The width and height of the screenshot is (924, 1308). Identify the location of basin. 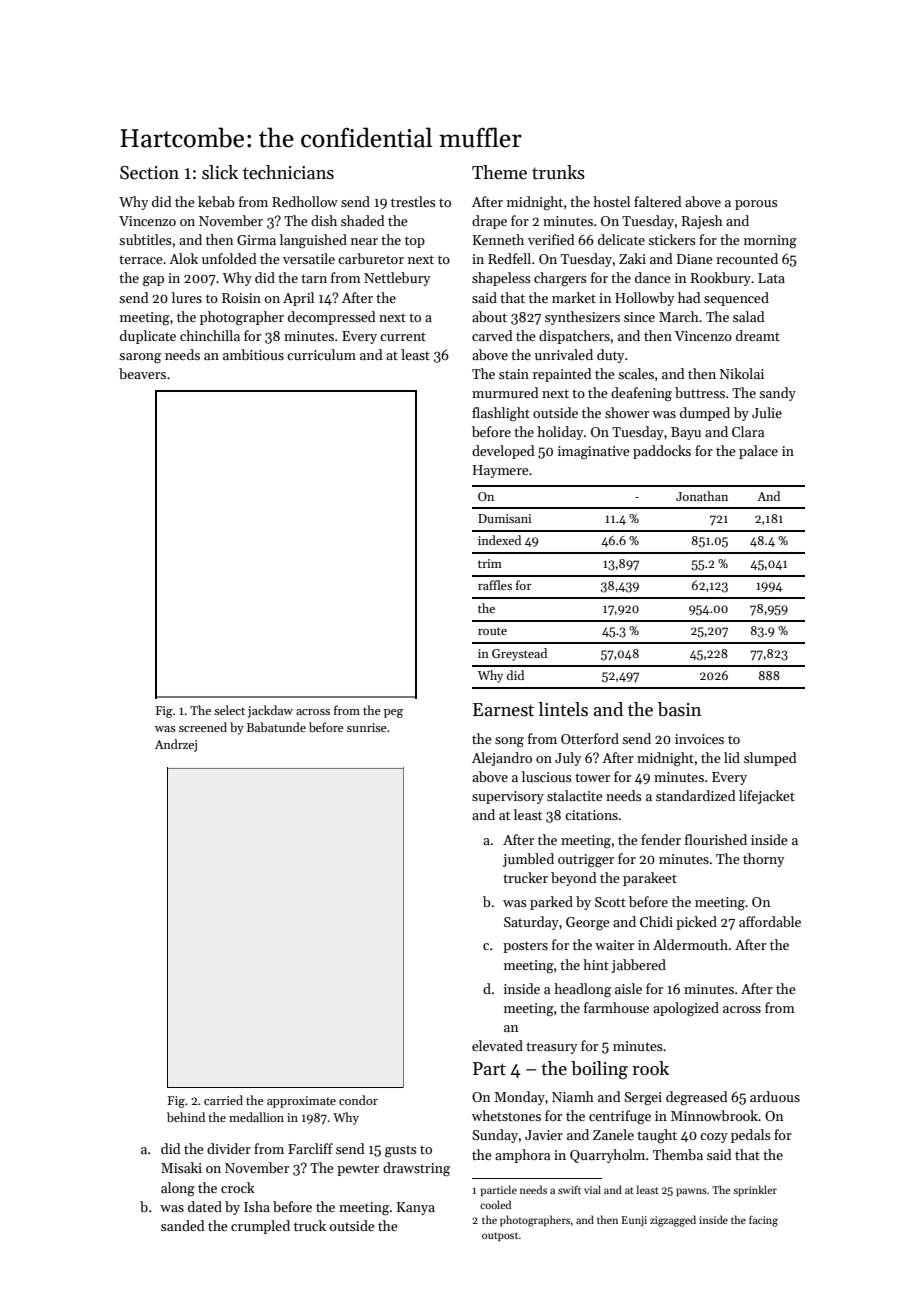
(679, 709).
